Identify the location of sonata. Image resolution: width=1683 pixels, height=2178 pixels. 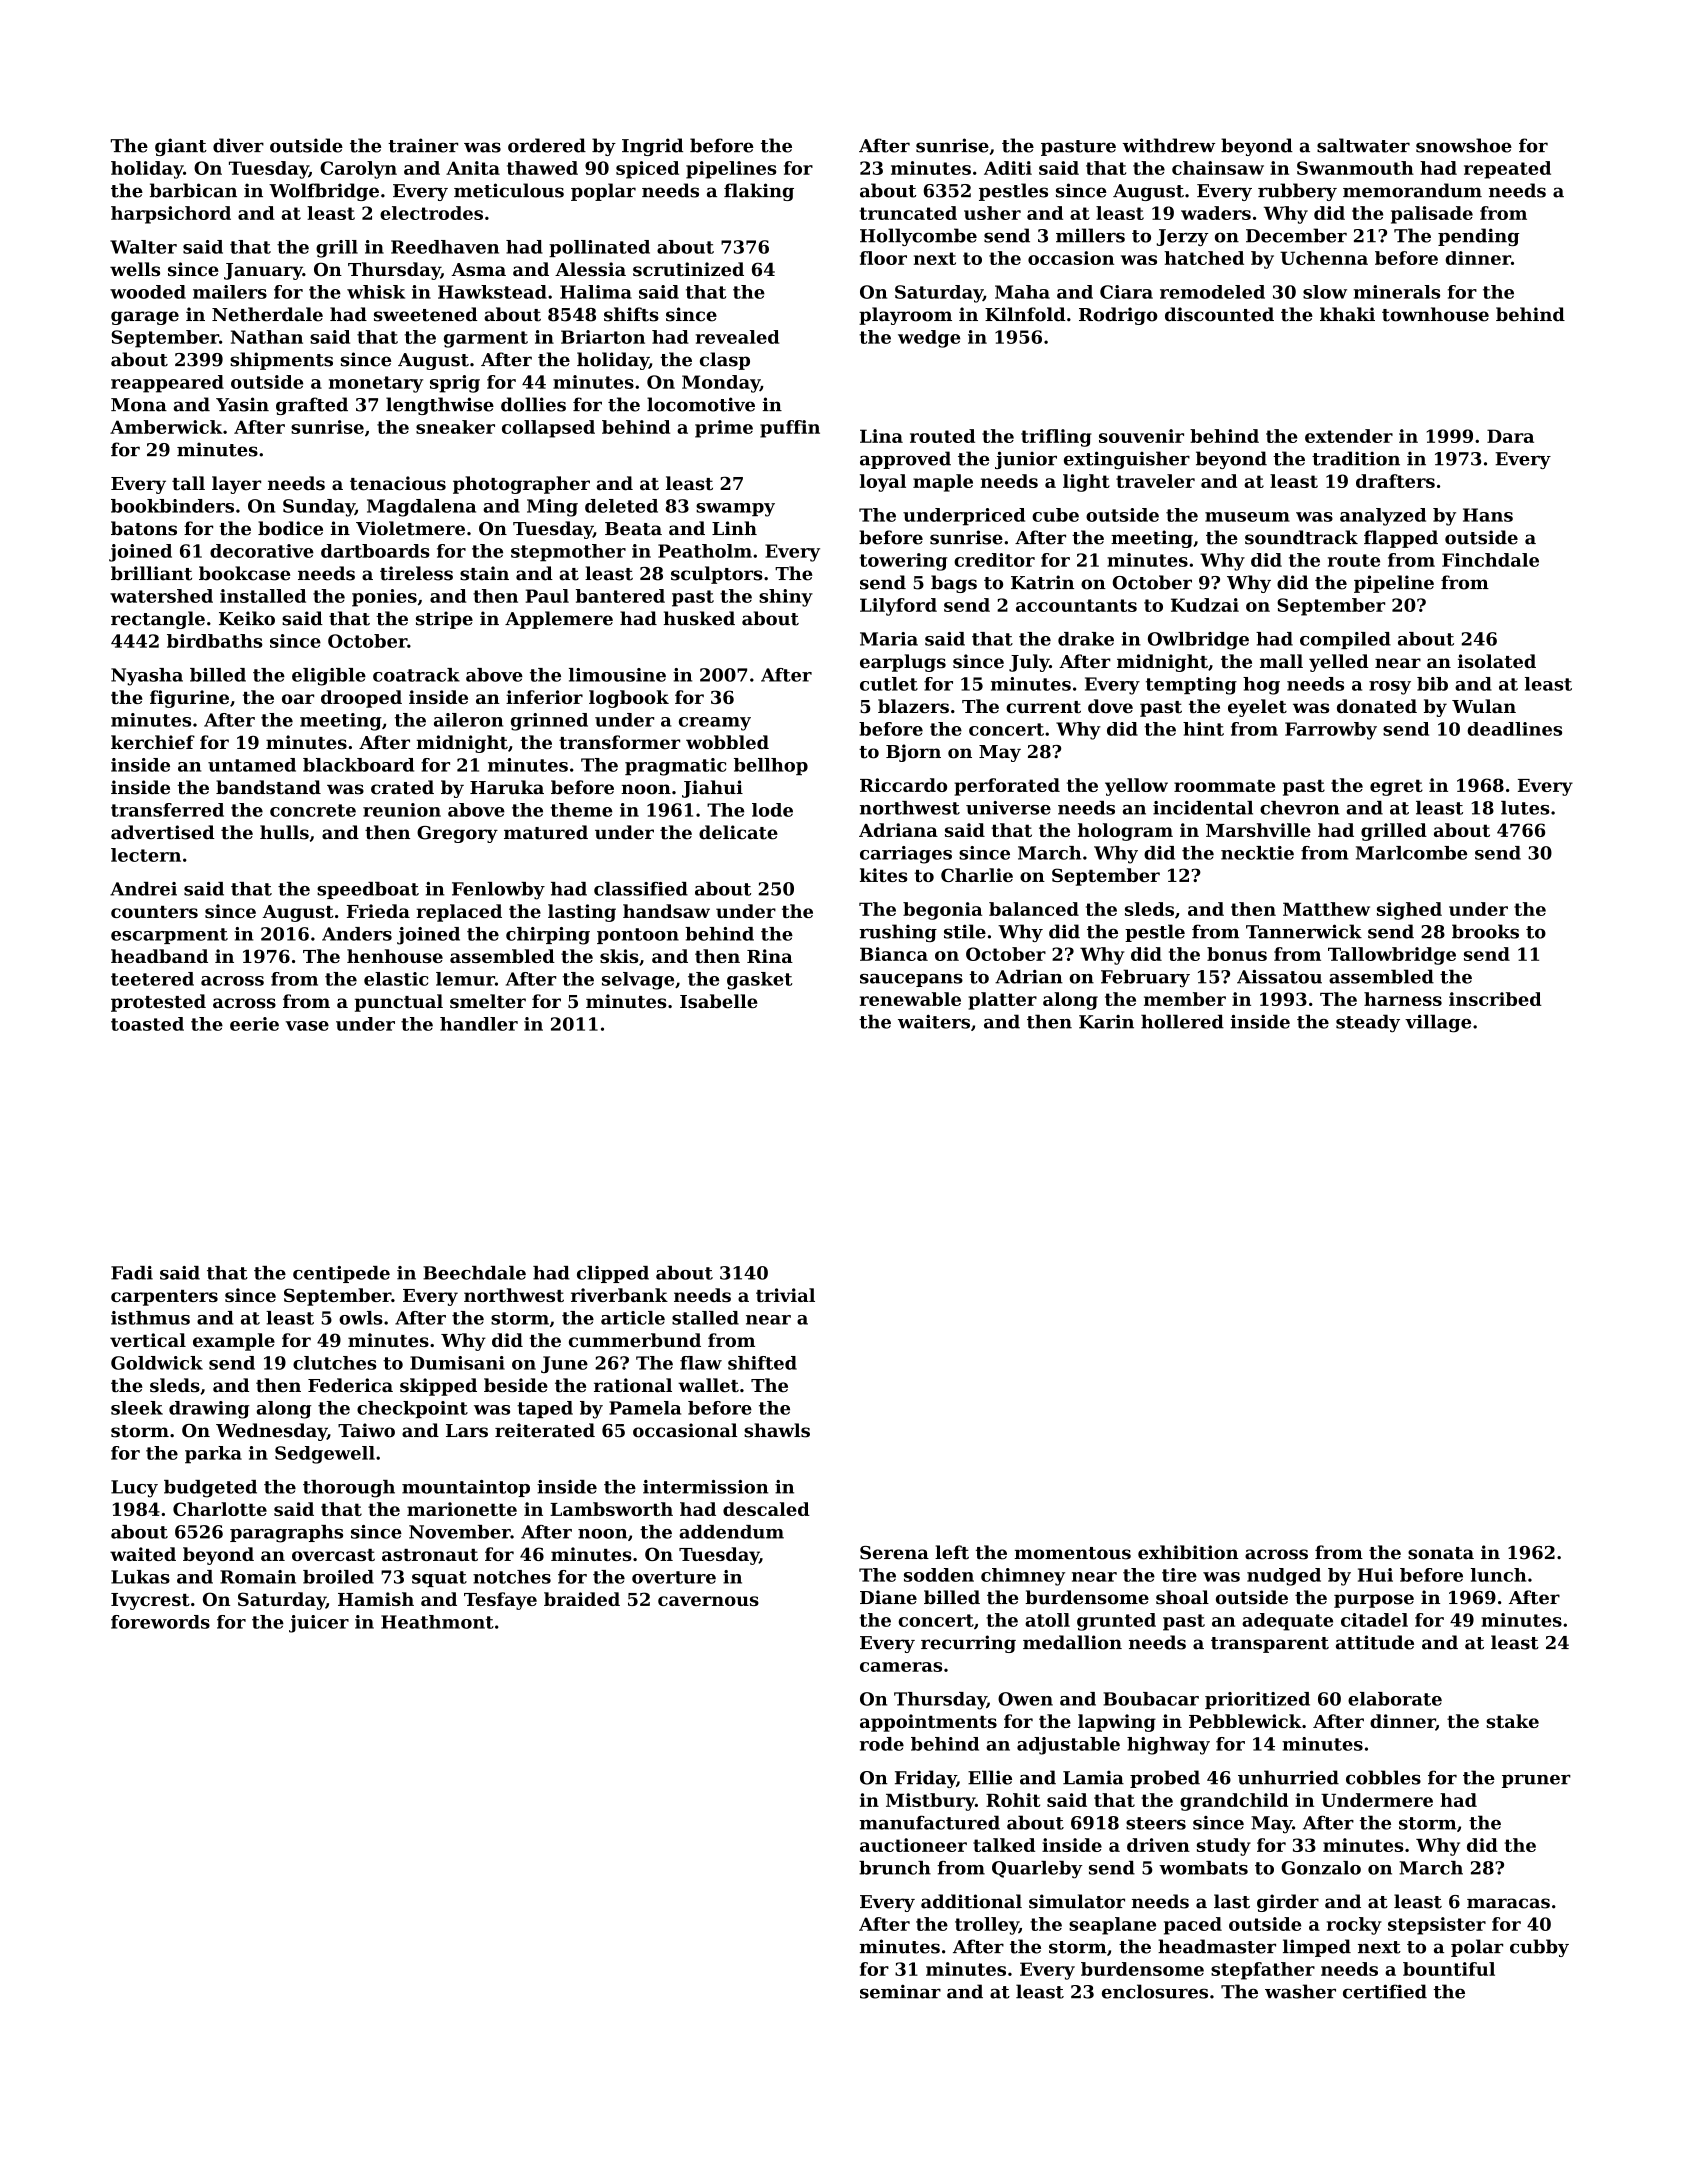
(1441, 1553).
